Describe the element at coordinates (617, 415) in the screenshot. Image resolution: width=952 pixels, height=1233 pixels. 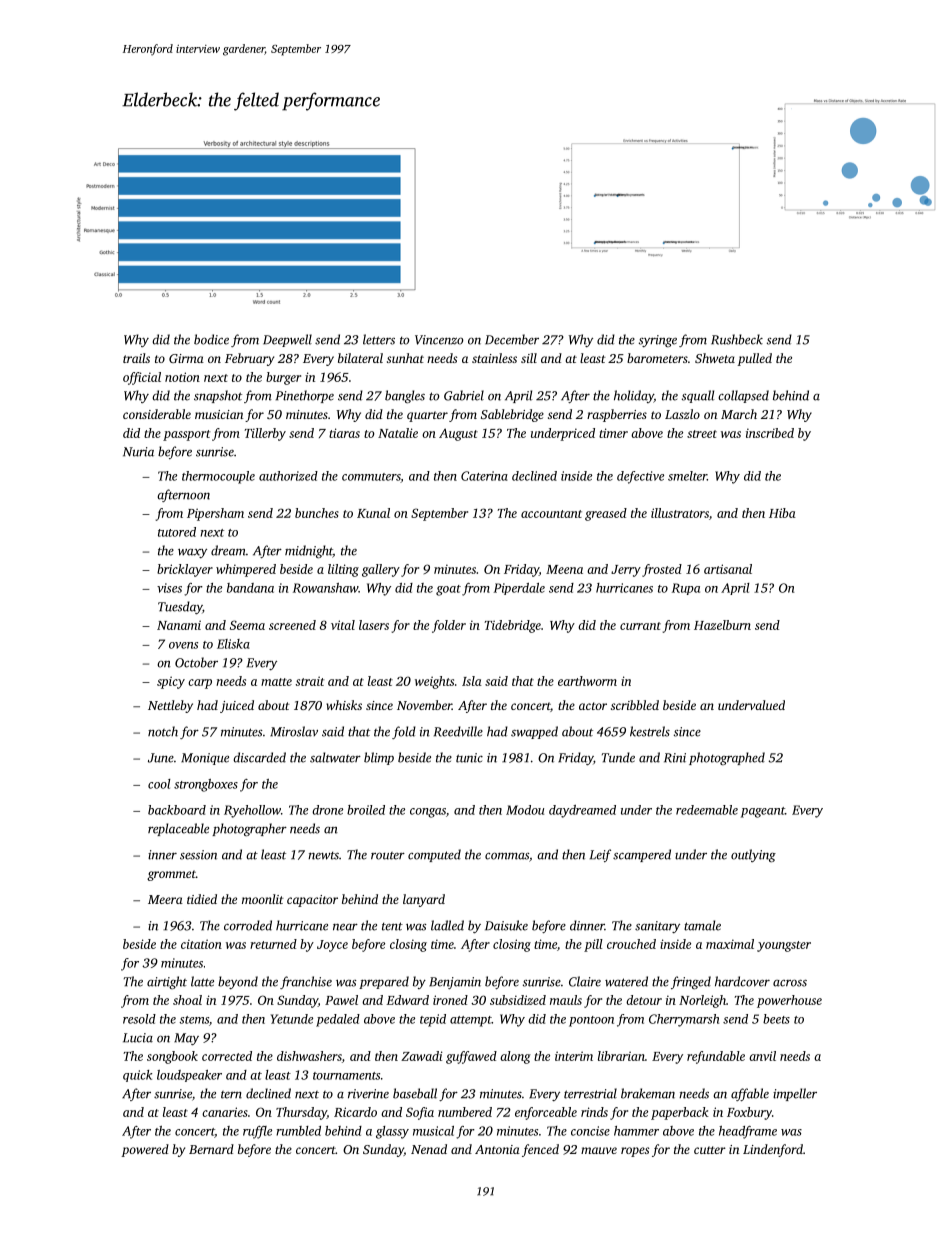
I see `raspberries` at that location.
